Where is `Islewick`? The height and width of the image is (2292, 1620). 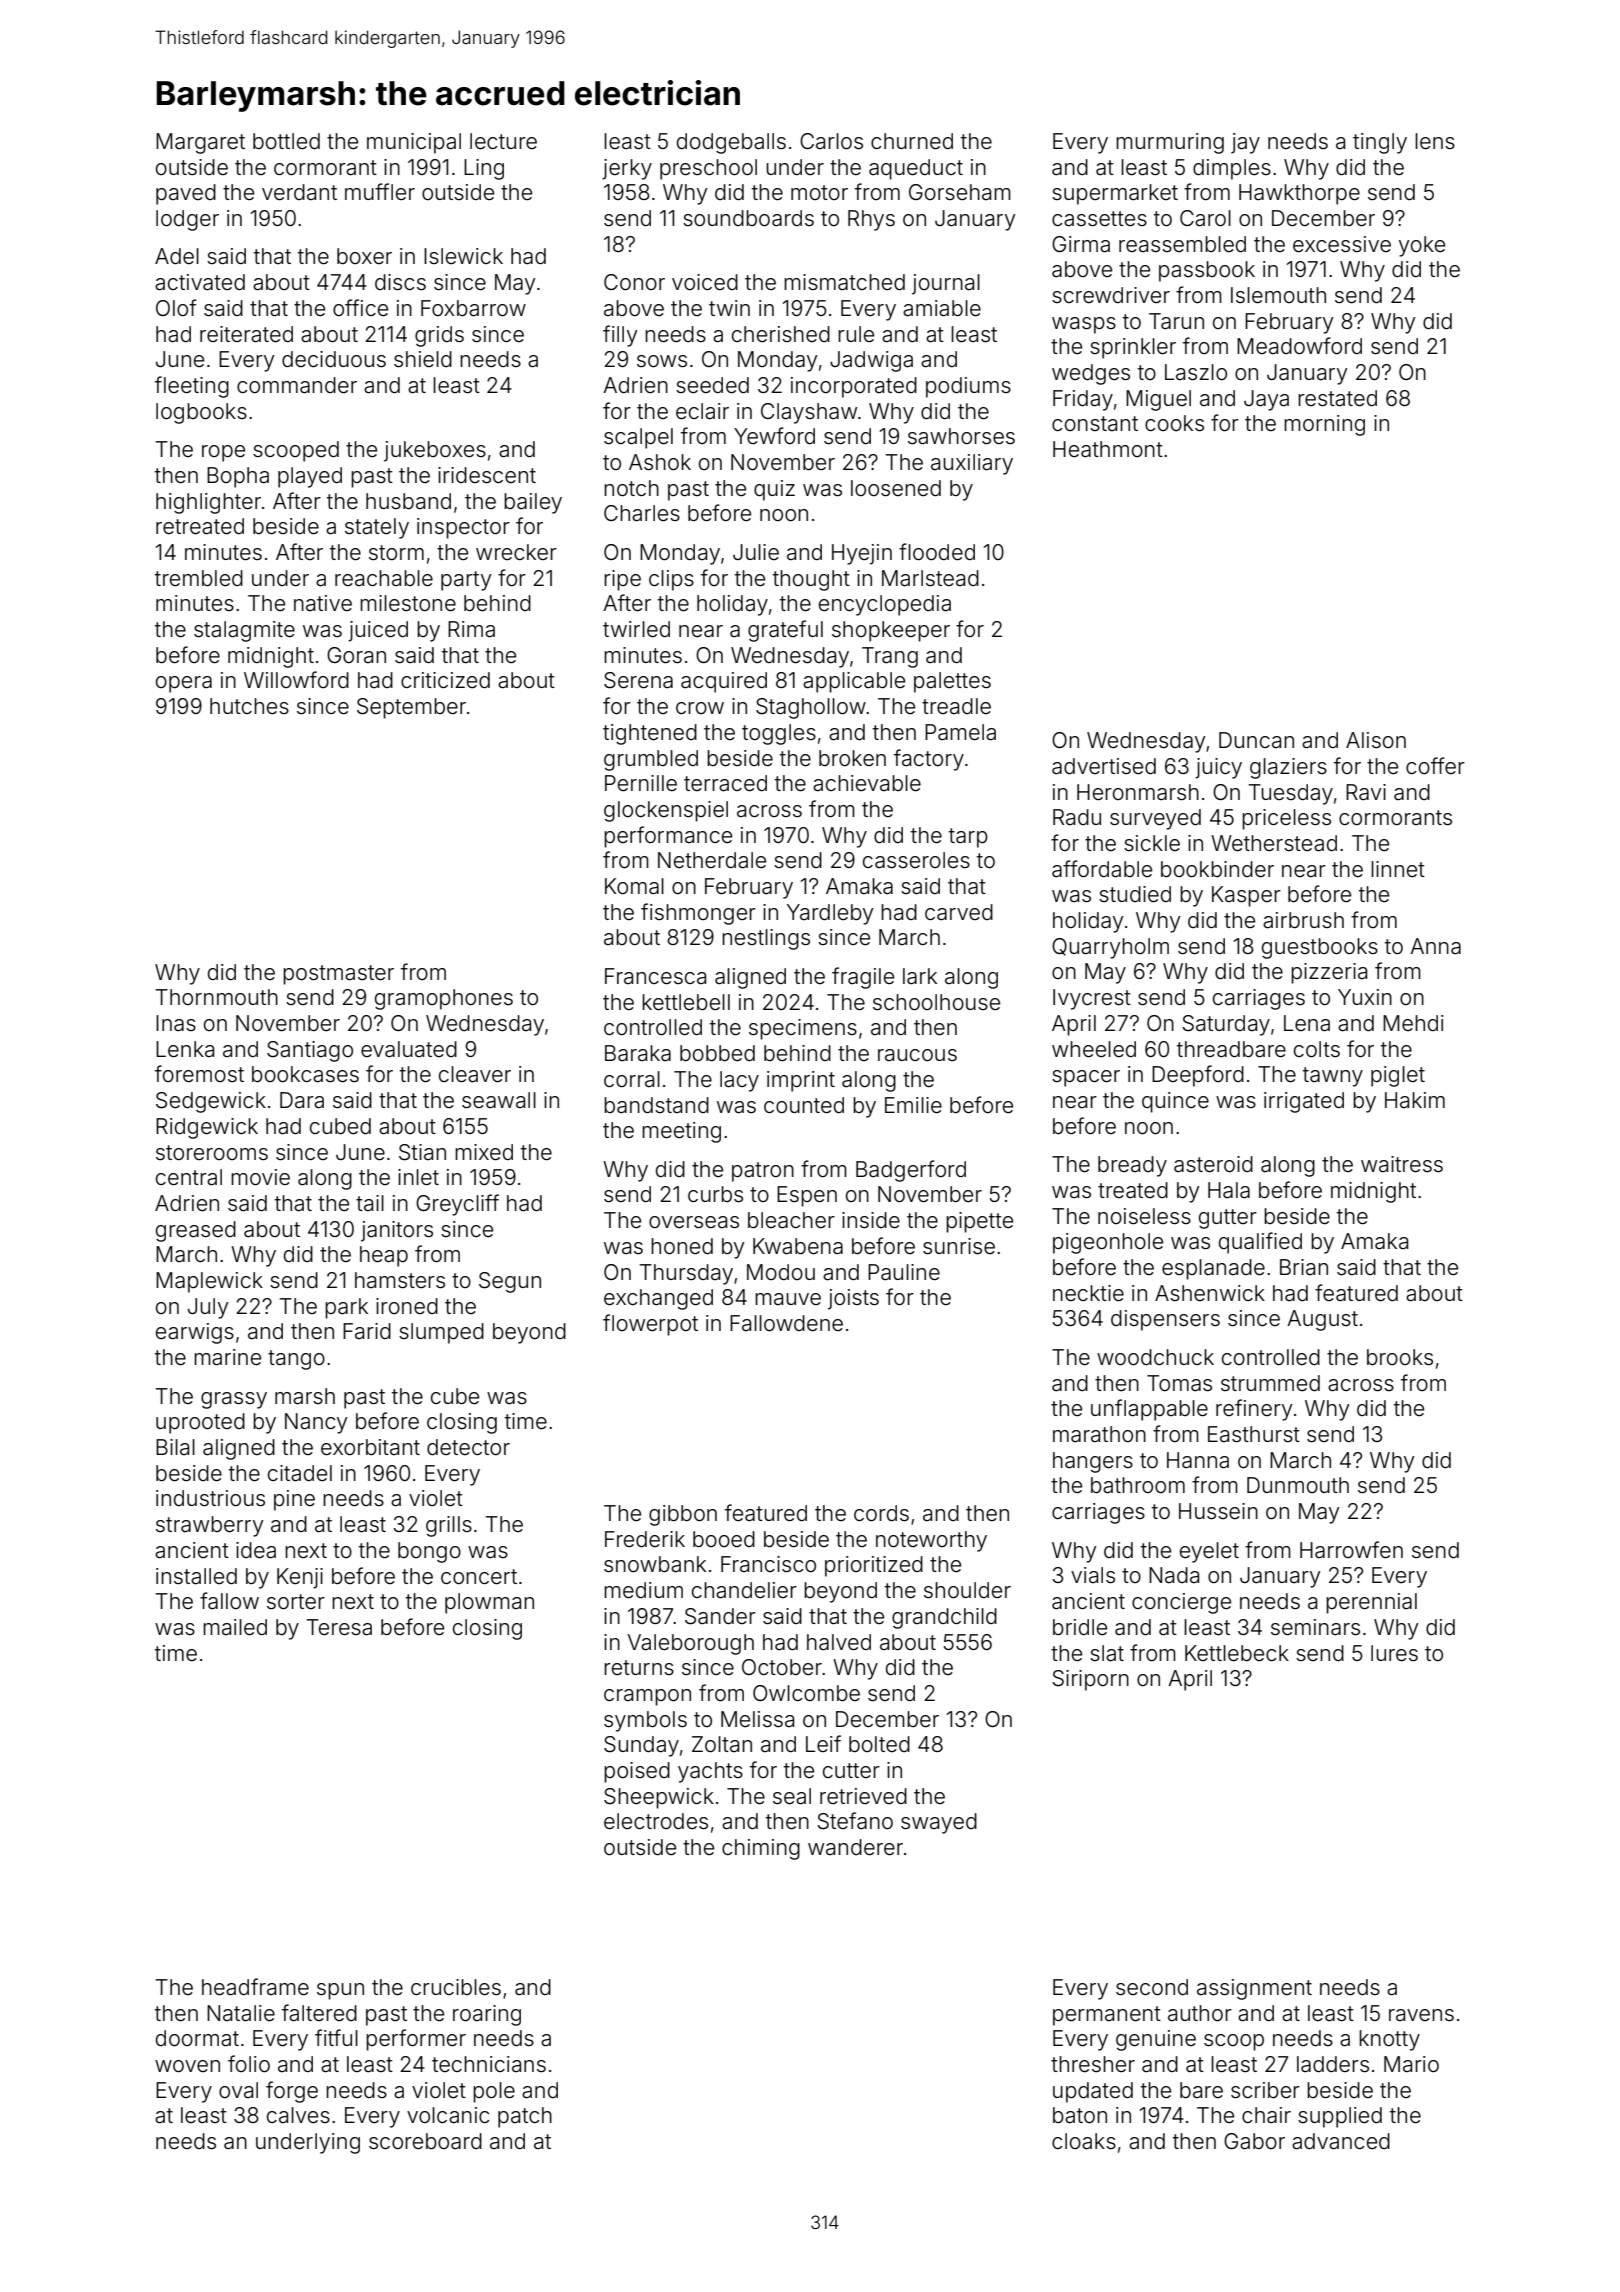 Islewick is located at coordinates (463, 256).
